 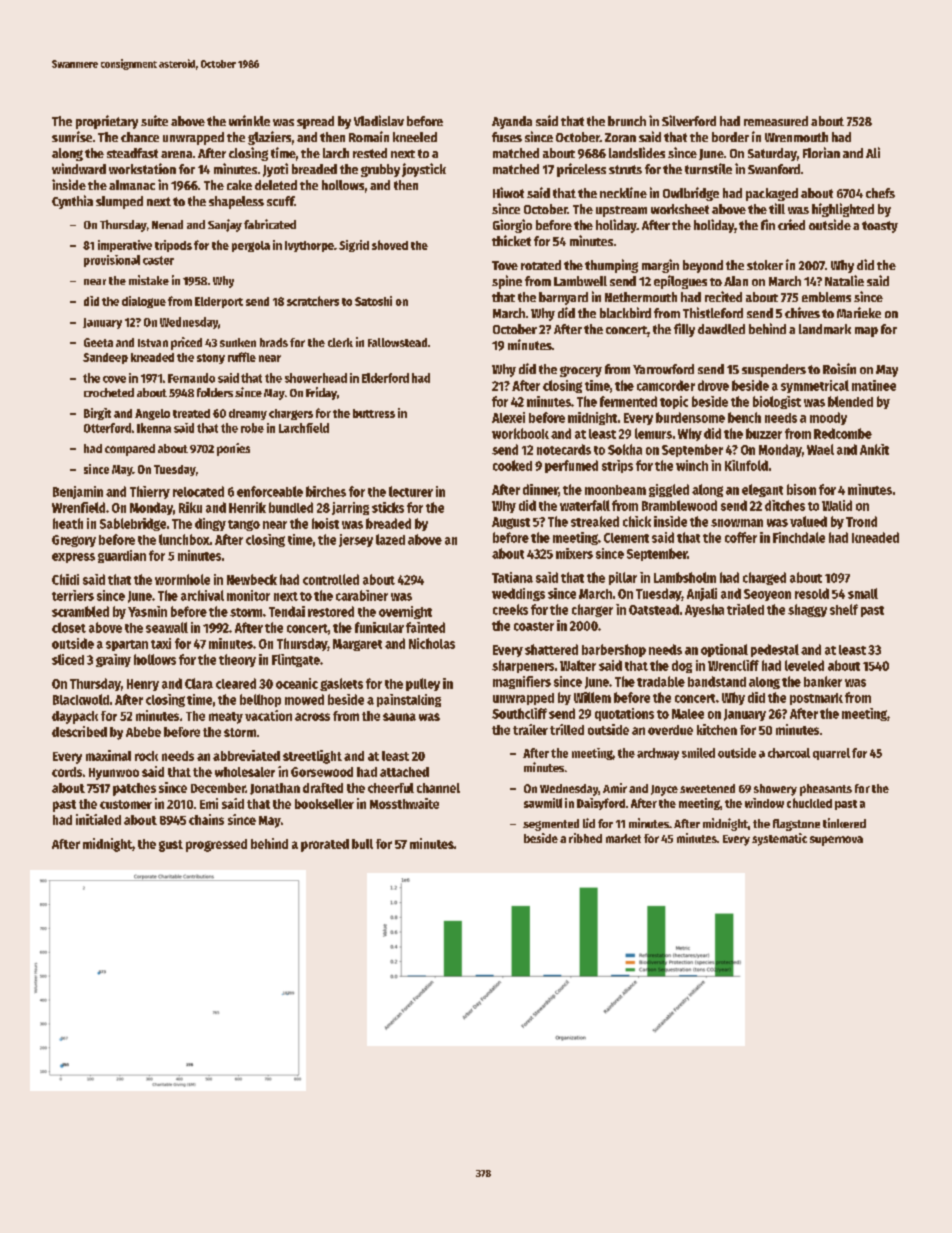 What do you see at coordinates (98, 819) in the screenshot?
I see `initialed` at bounding box center [98, 819].
